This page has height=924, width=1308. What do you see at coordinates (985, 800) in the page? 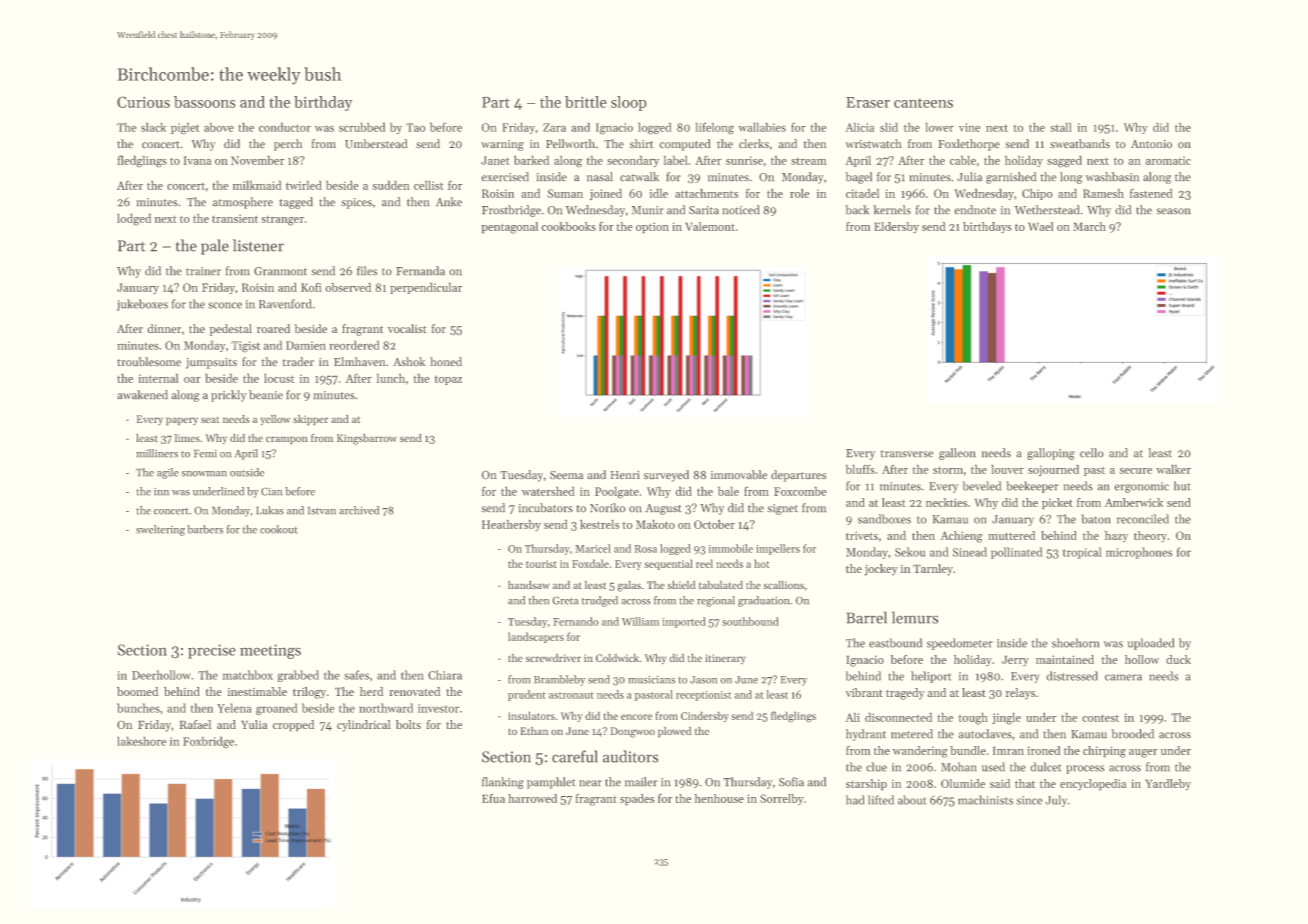
I see `machinists` at bounding box center [985, 800].
